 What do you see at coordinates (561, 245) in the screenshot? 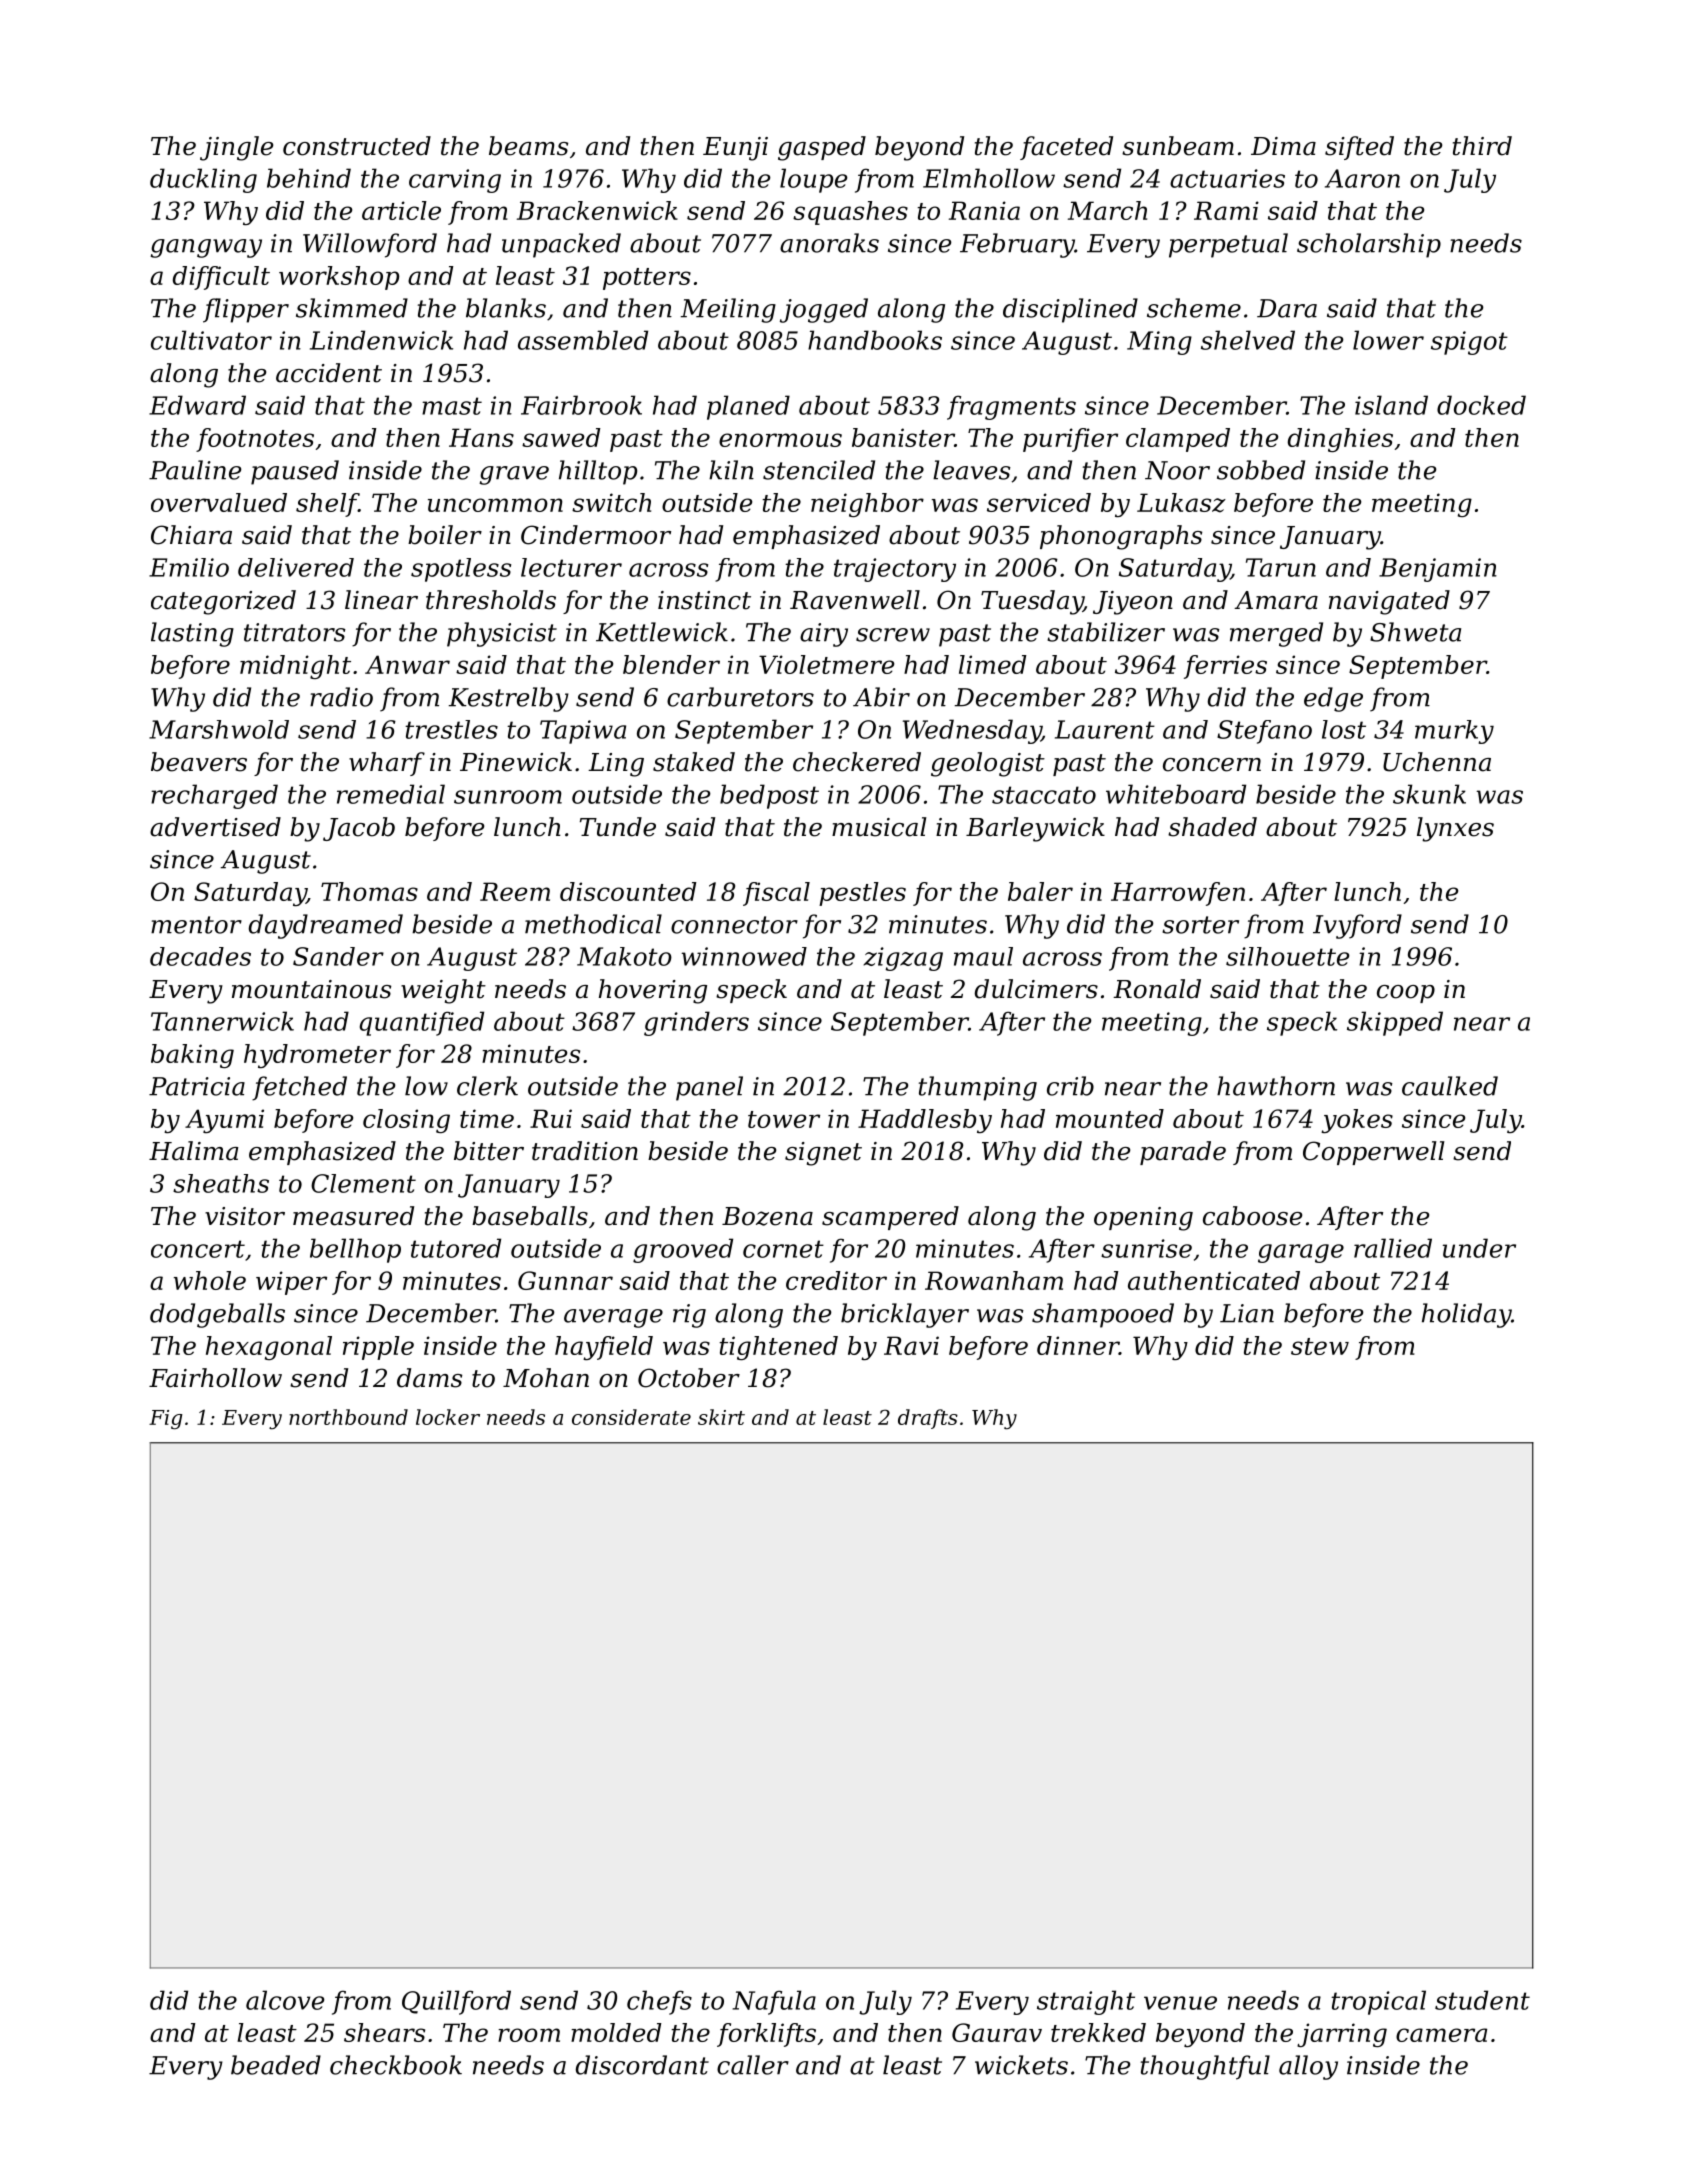
I see `unpacked` at bounding box center [561, 245].
